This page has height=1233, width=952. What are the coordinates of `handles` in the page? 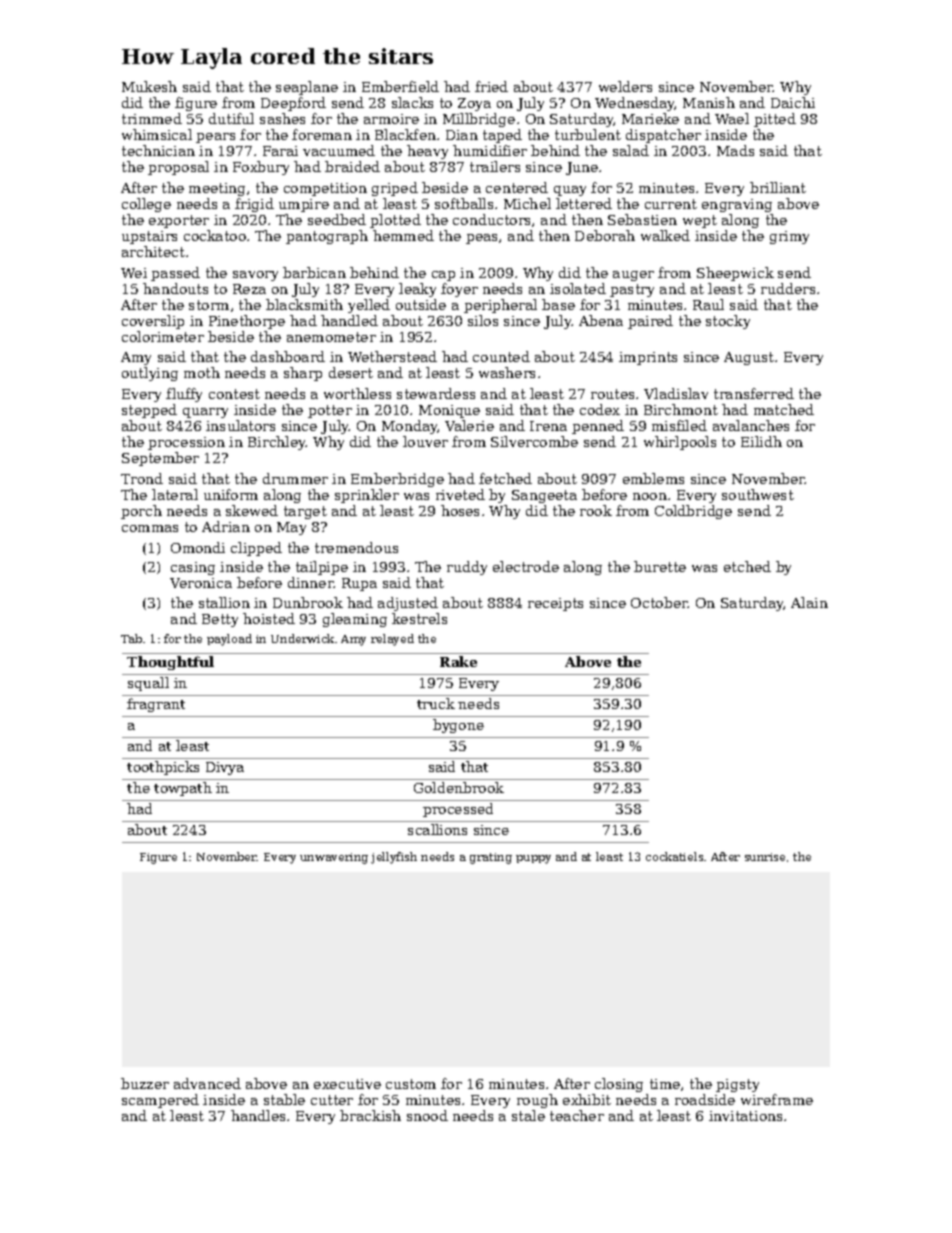 It's located at (258, 1115).
